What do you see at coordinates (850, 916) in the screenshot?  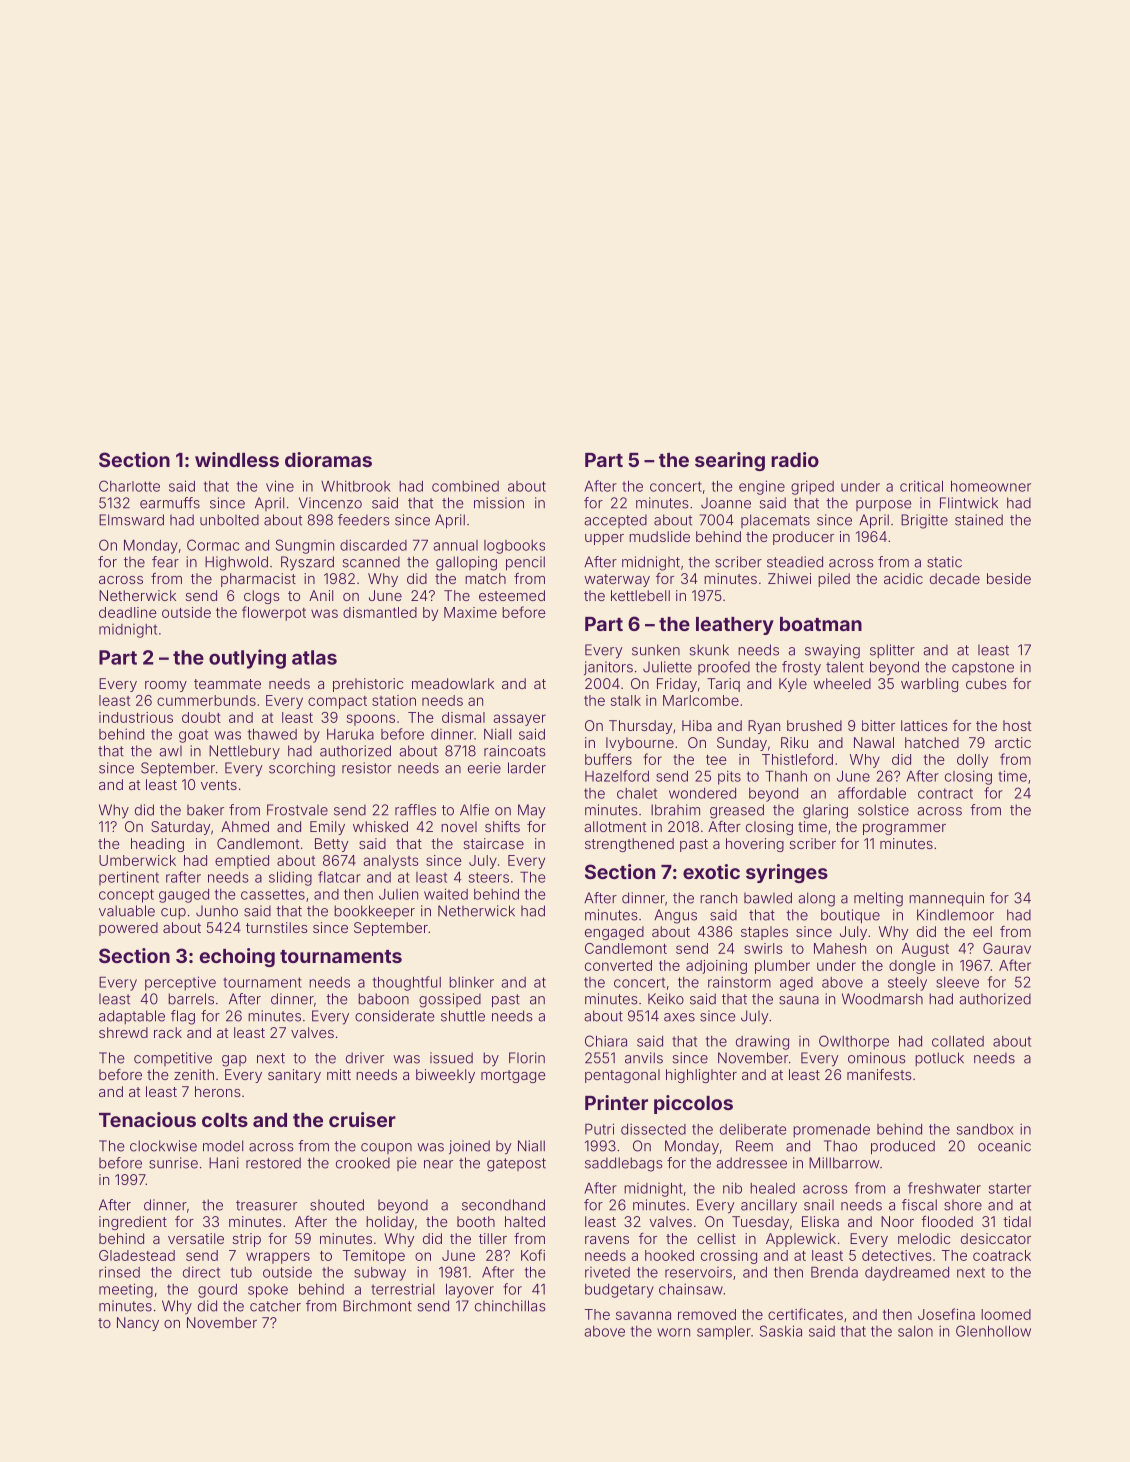 I see `boutique` at bounding box center [850, 916].
